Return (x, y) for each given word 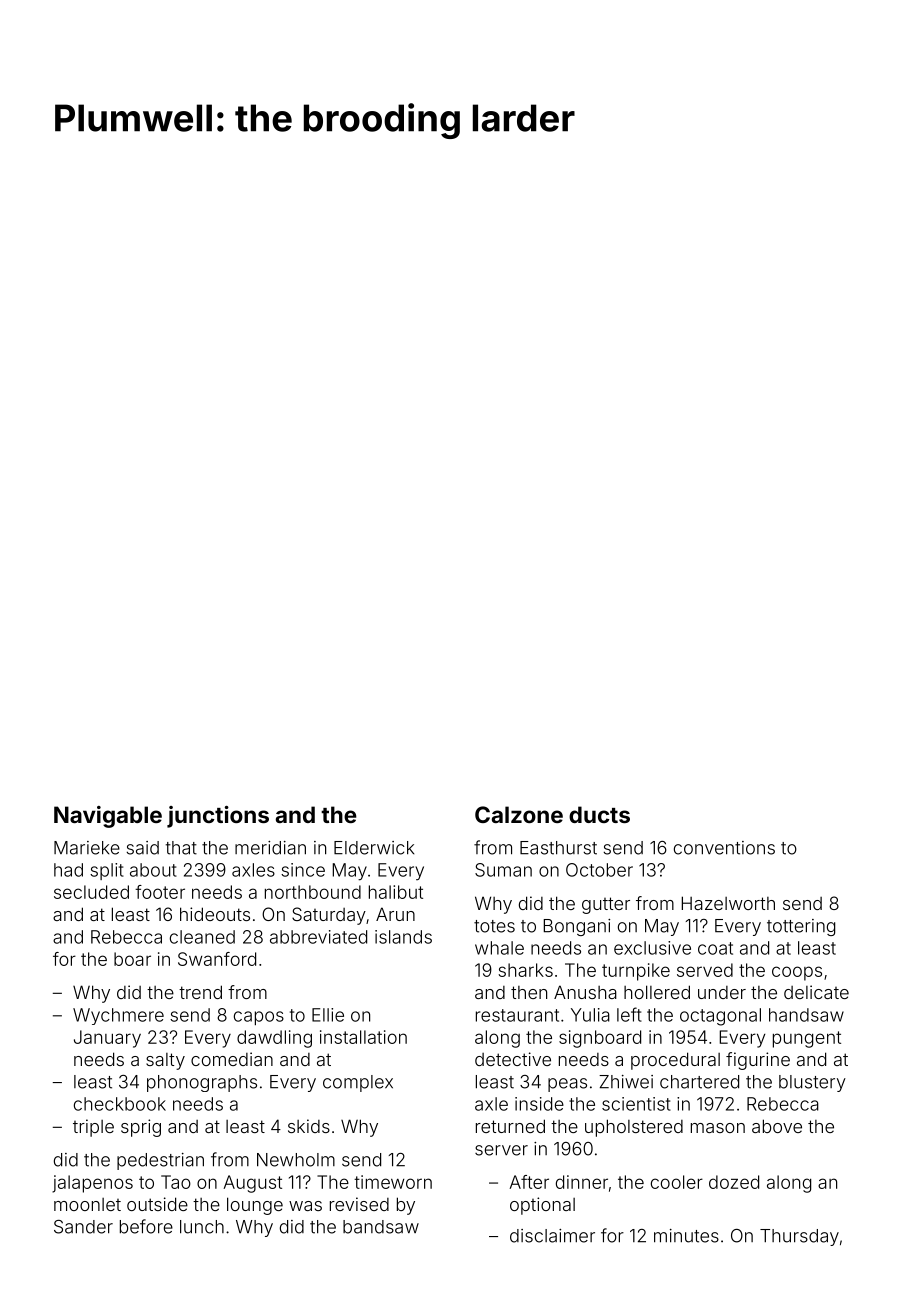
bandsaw (381, 1227)
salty (165, 1061)
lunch (202, 1227)
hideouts (215, 914)
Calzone (519, 814)
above (777, 1126)
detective (513, 1059)
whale (499, 948)
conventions (724, 848)
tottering (801, 927)
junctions (218, 817)
